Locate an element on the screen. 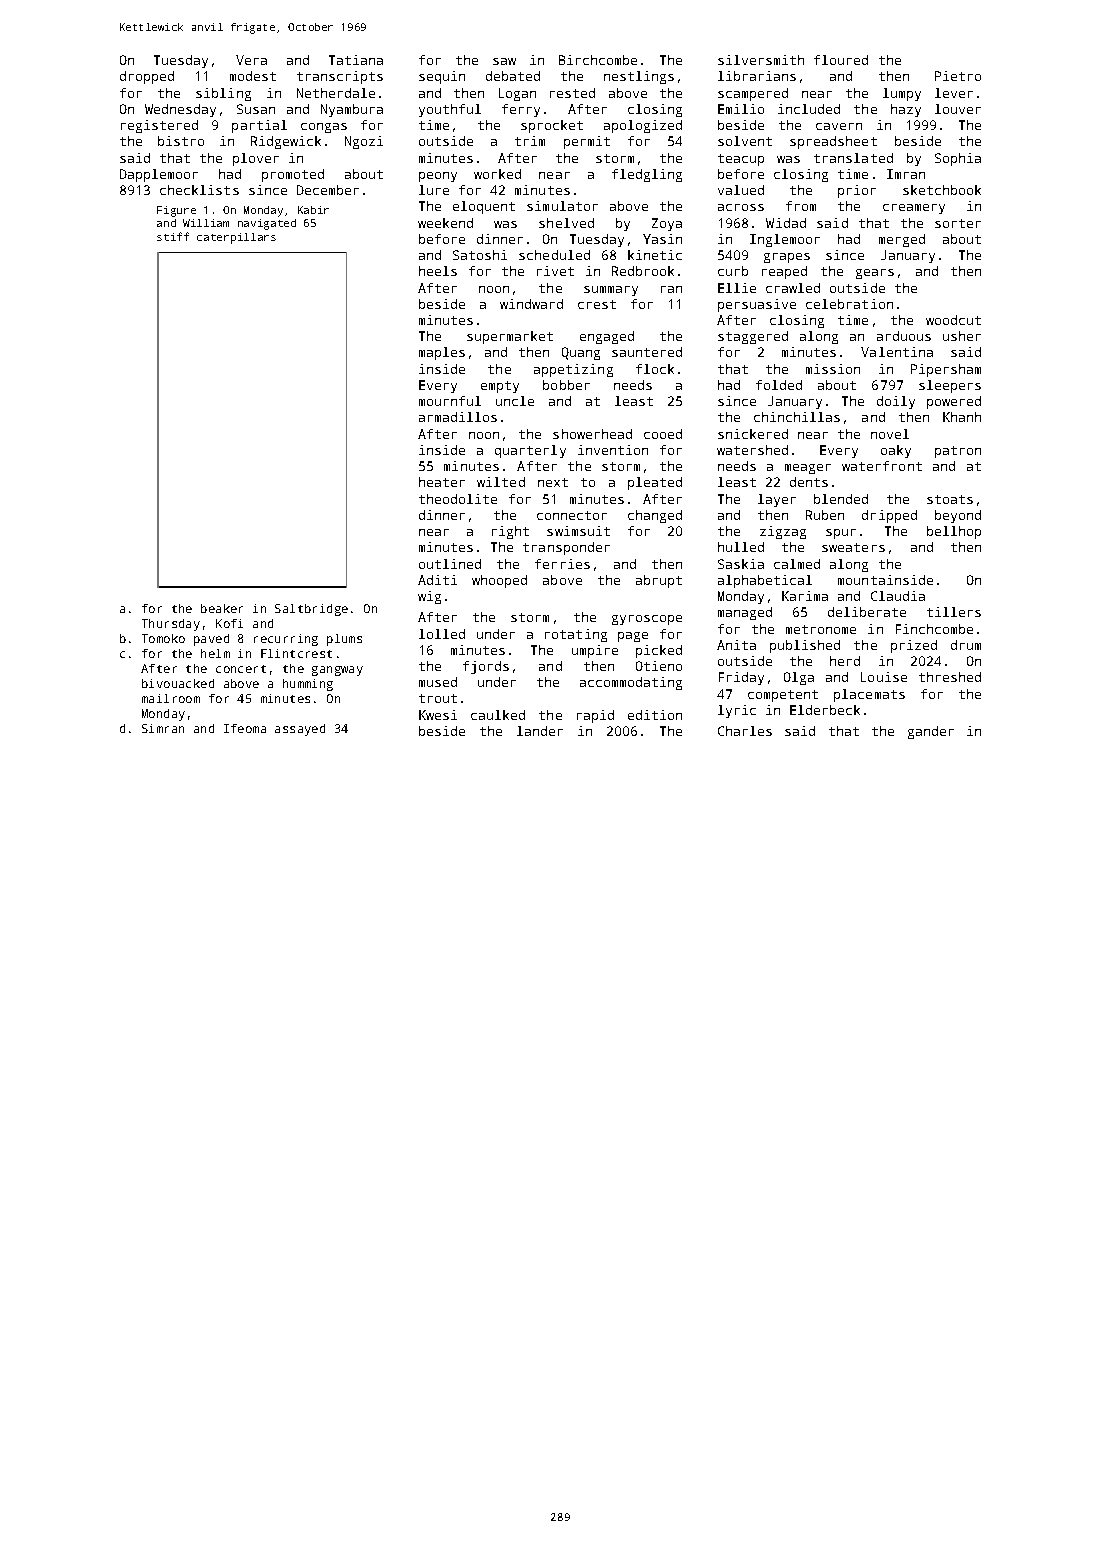 The image size is (1102, 1559). tillers is located at coordinates (954, 612).
